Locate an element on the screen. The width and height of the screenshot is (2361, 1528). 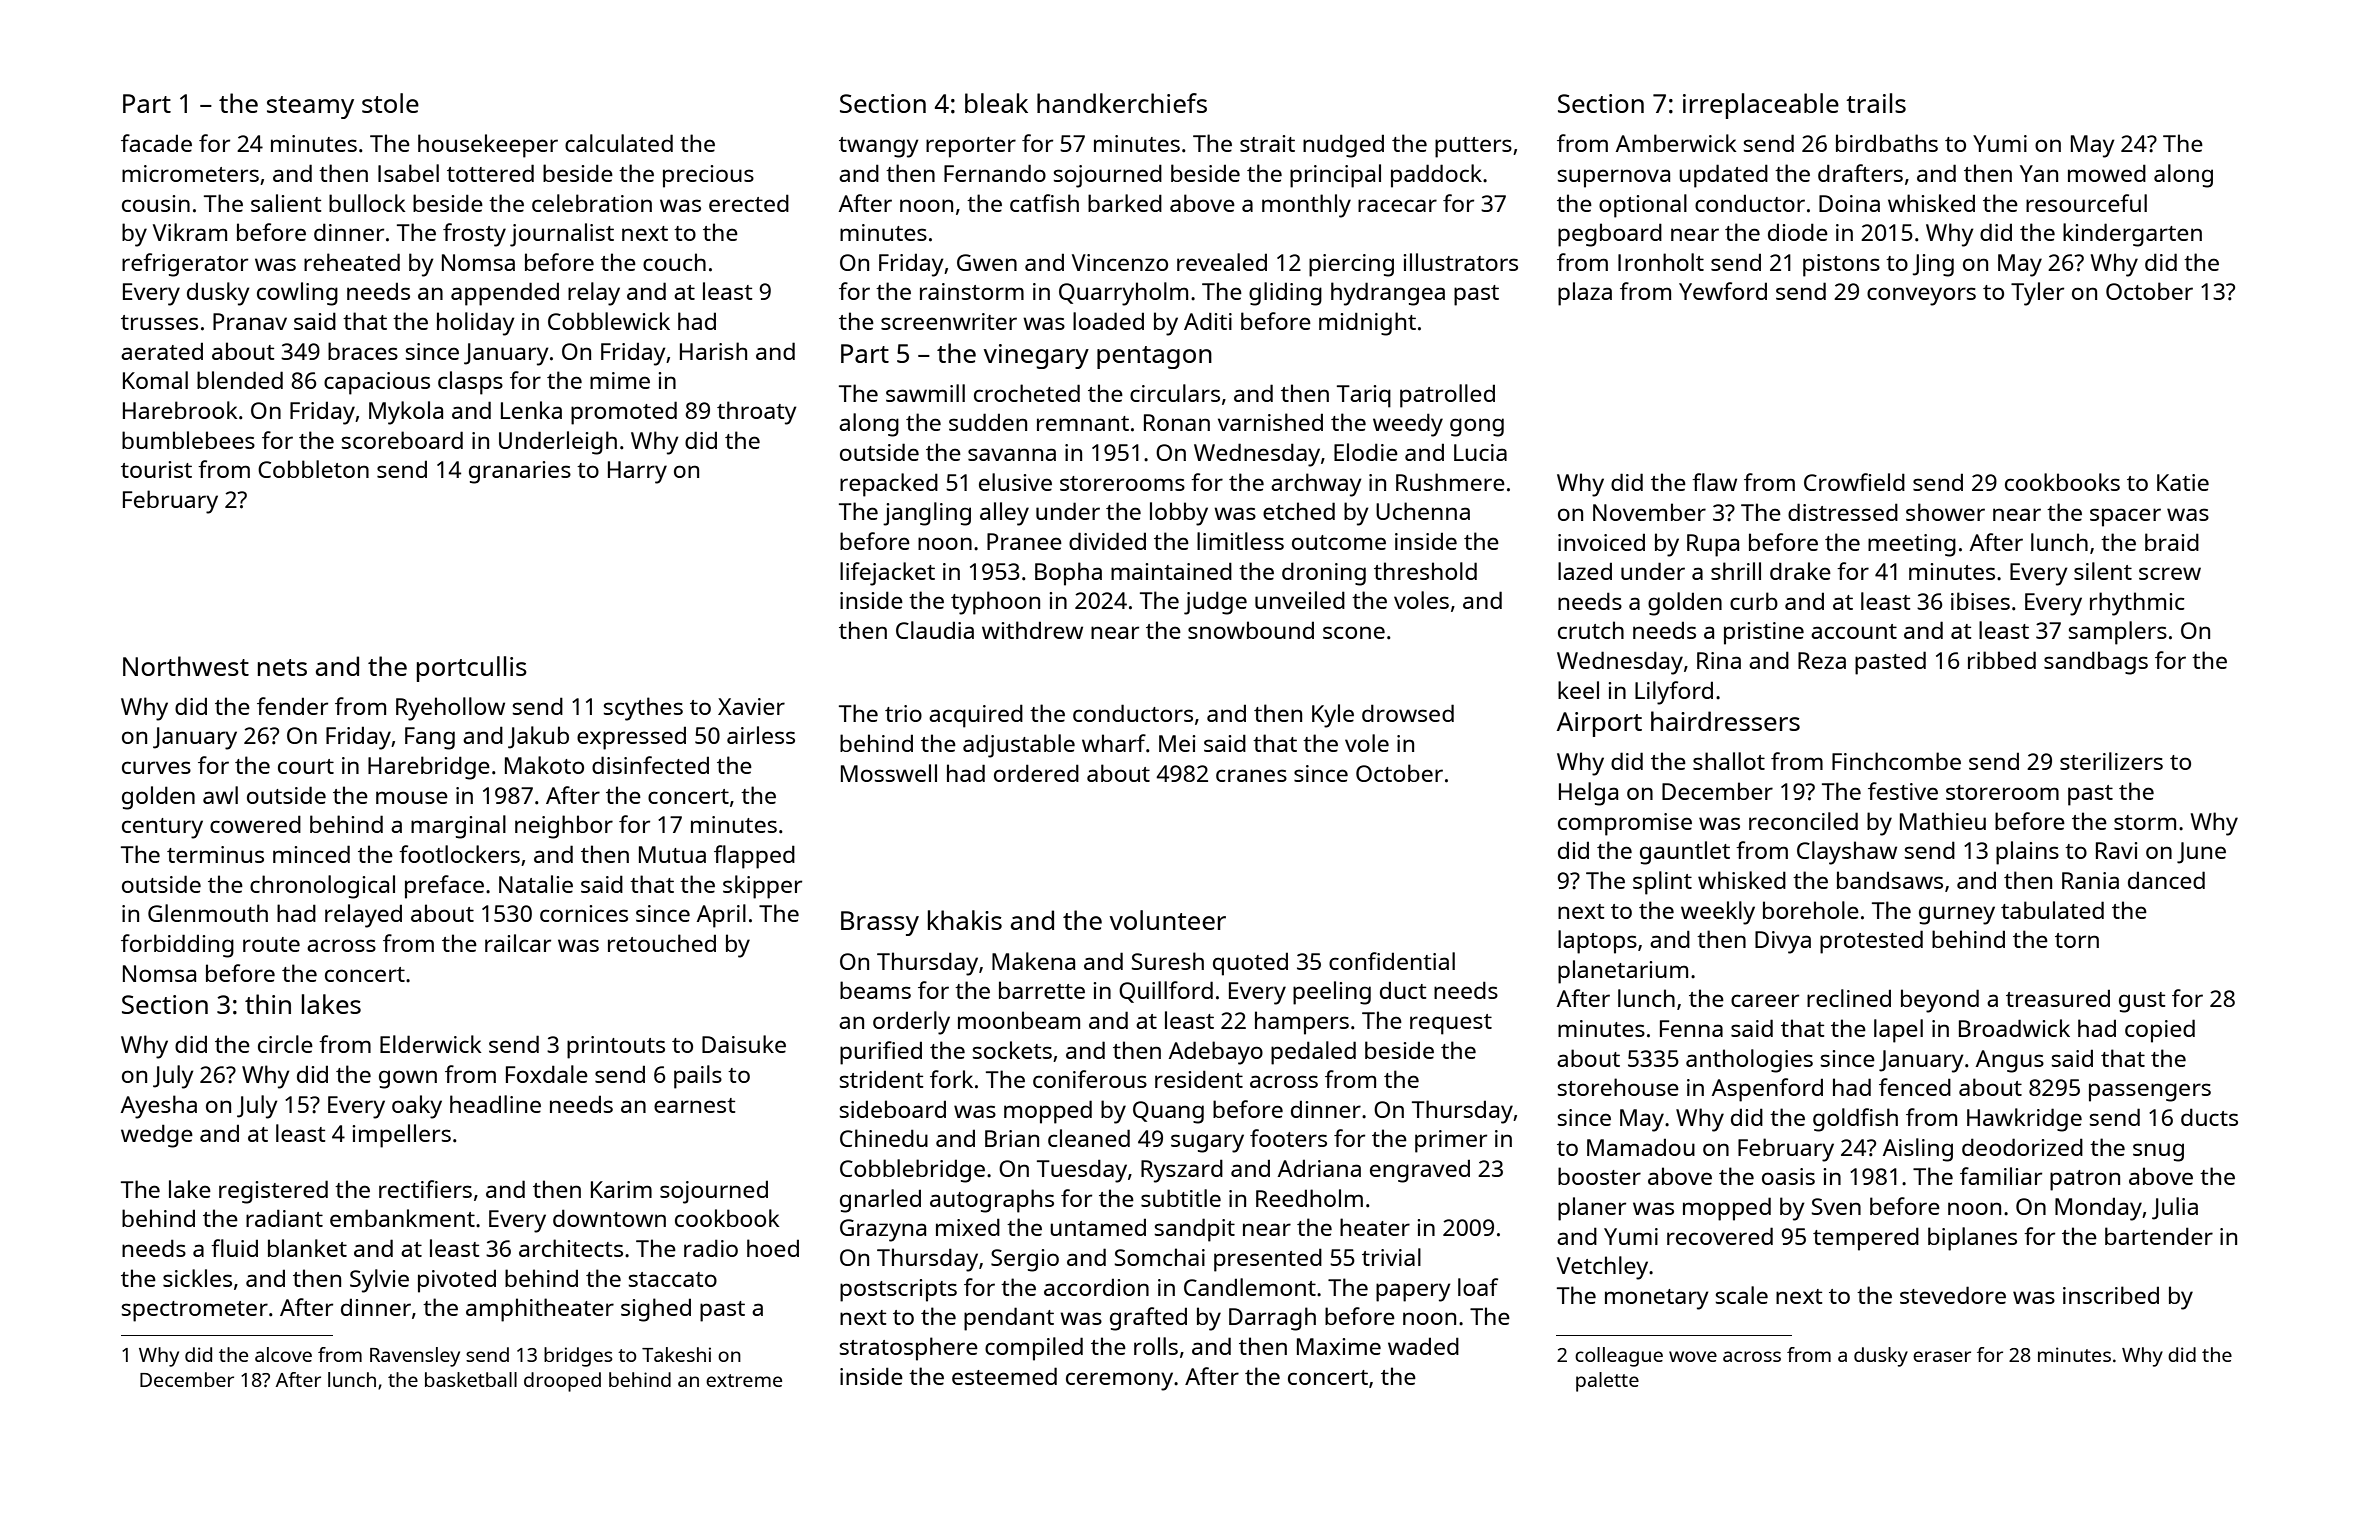
trails is located at coordinates (1876, 103).
